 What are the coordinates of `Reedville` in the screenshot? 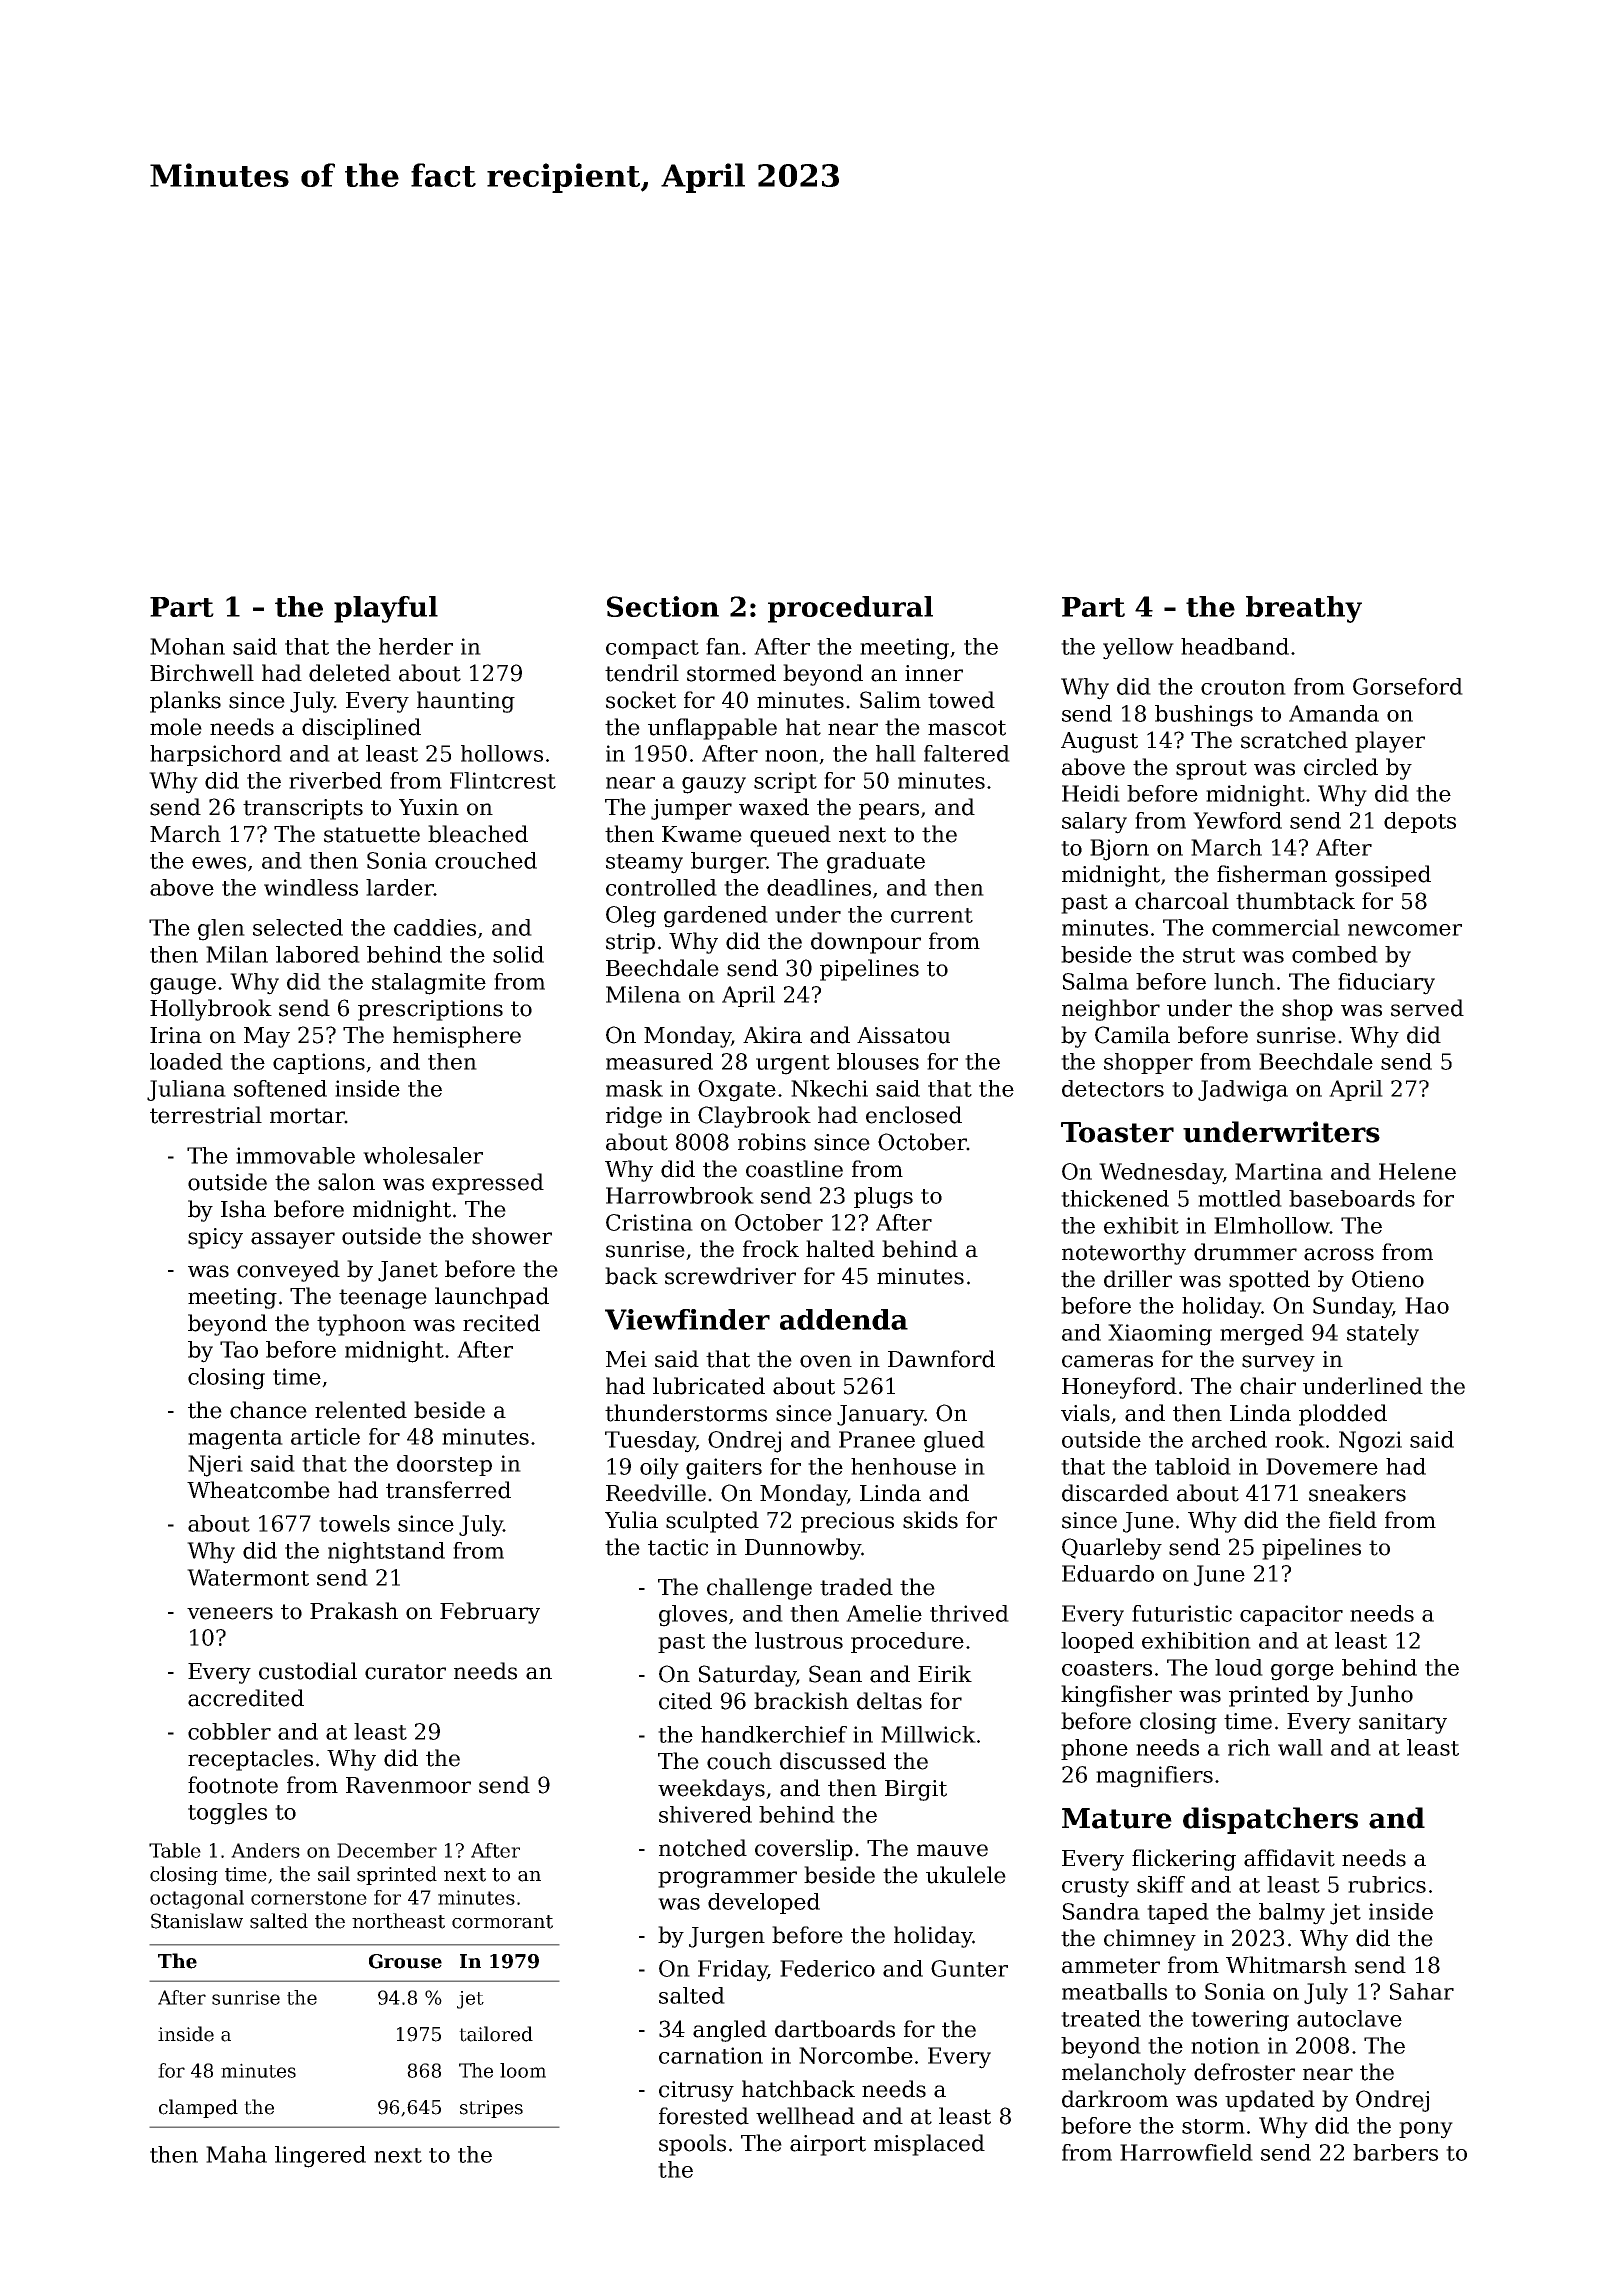 It's located at (656, 1493).
